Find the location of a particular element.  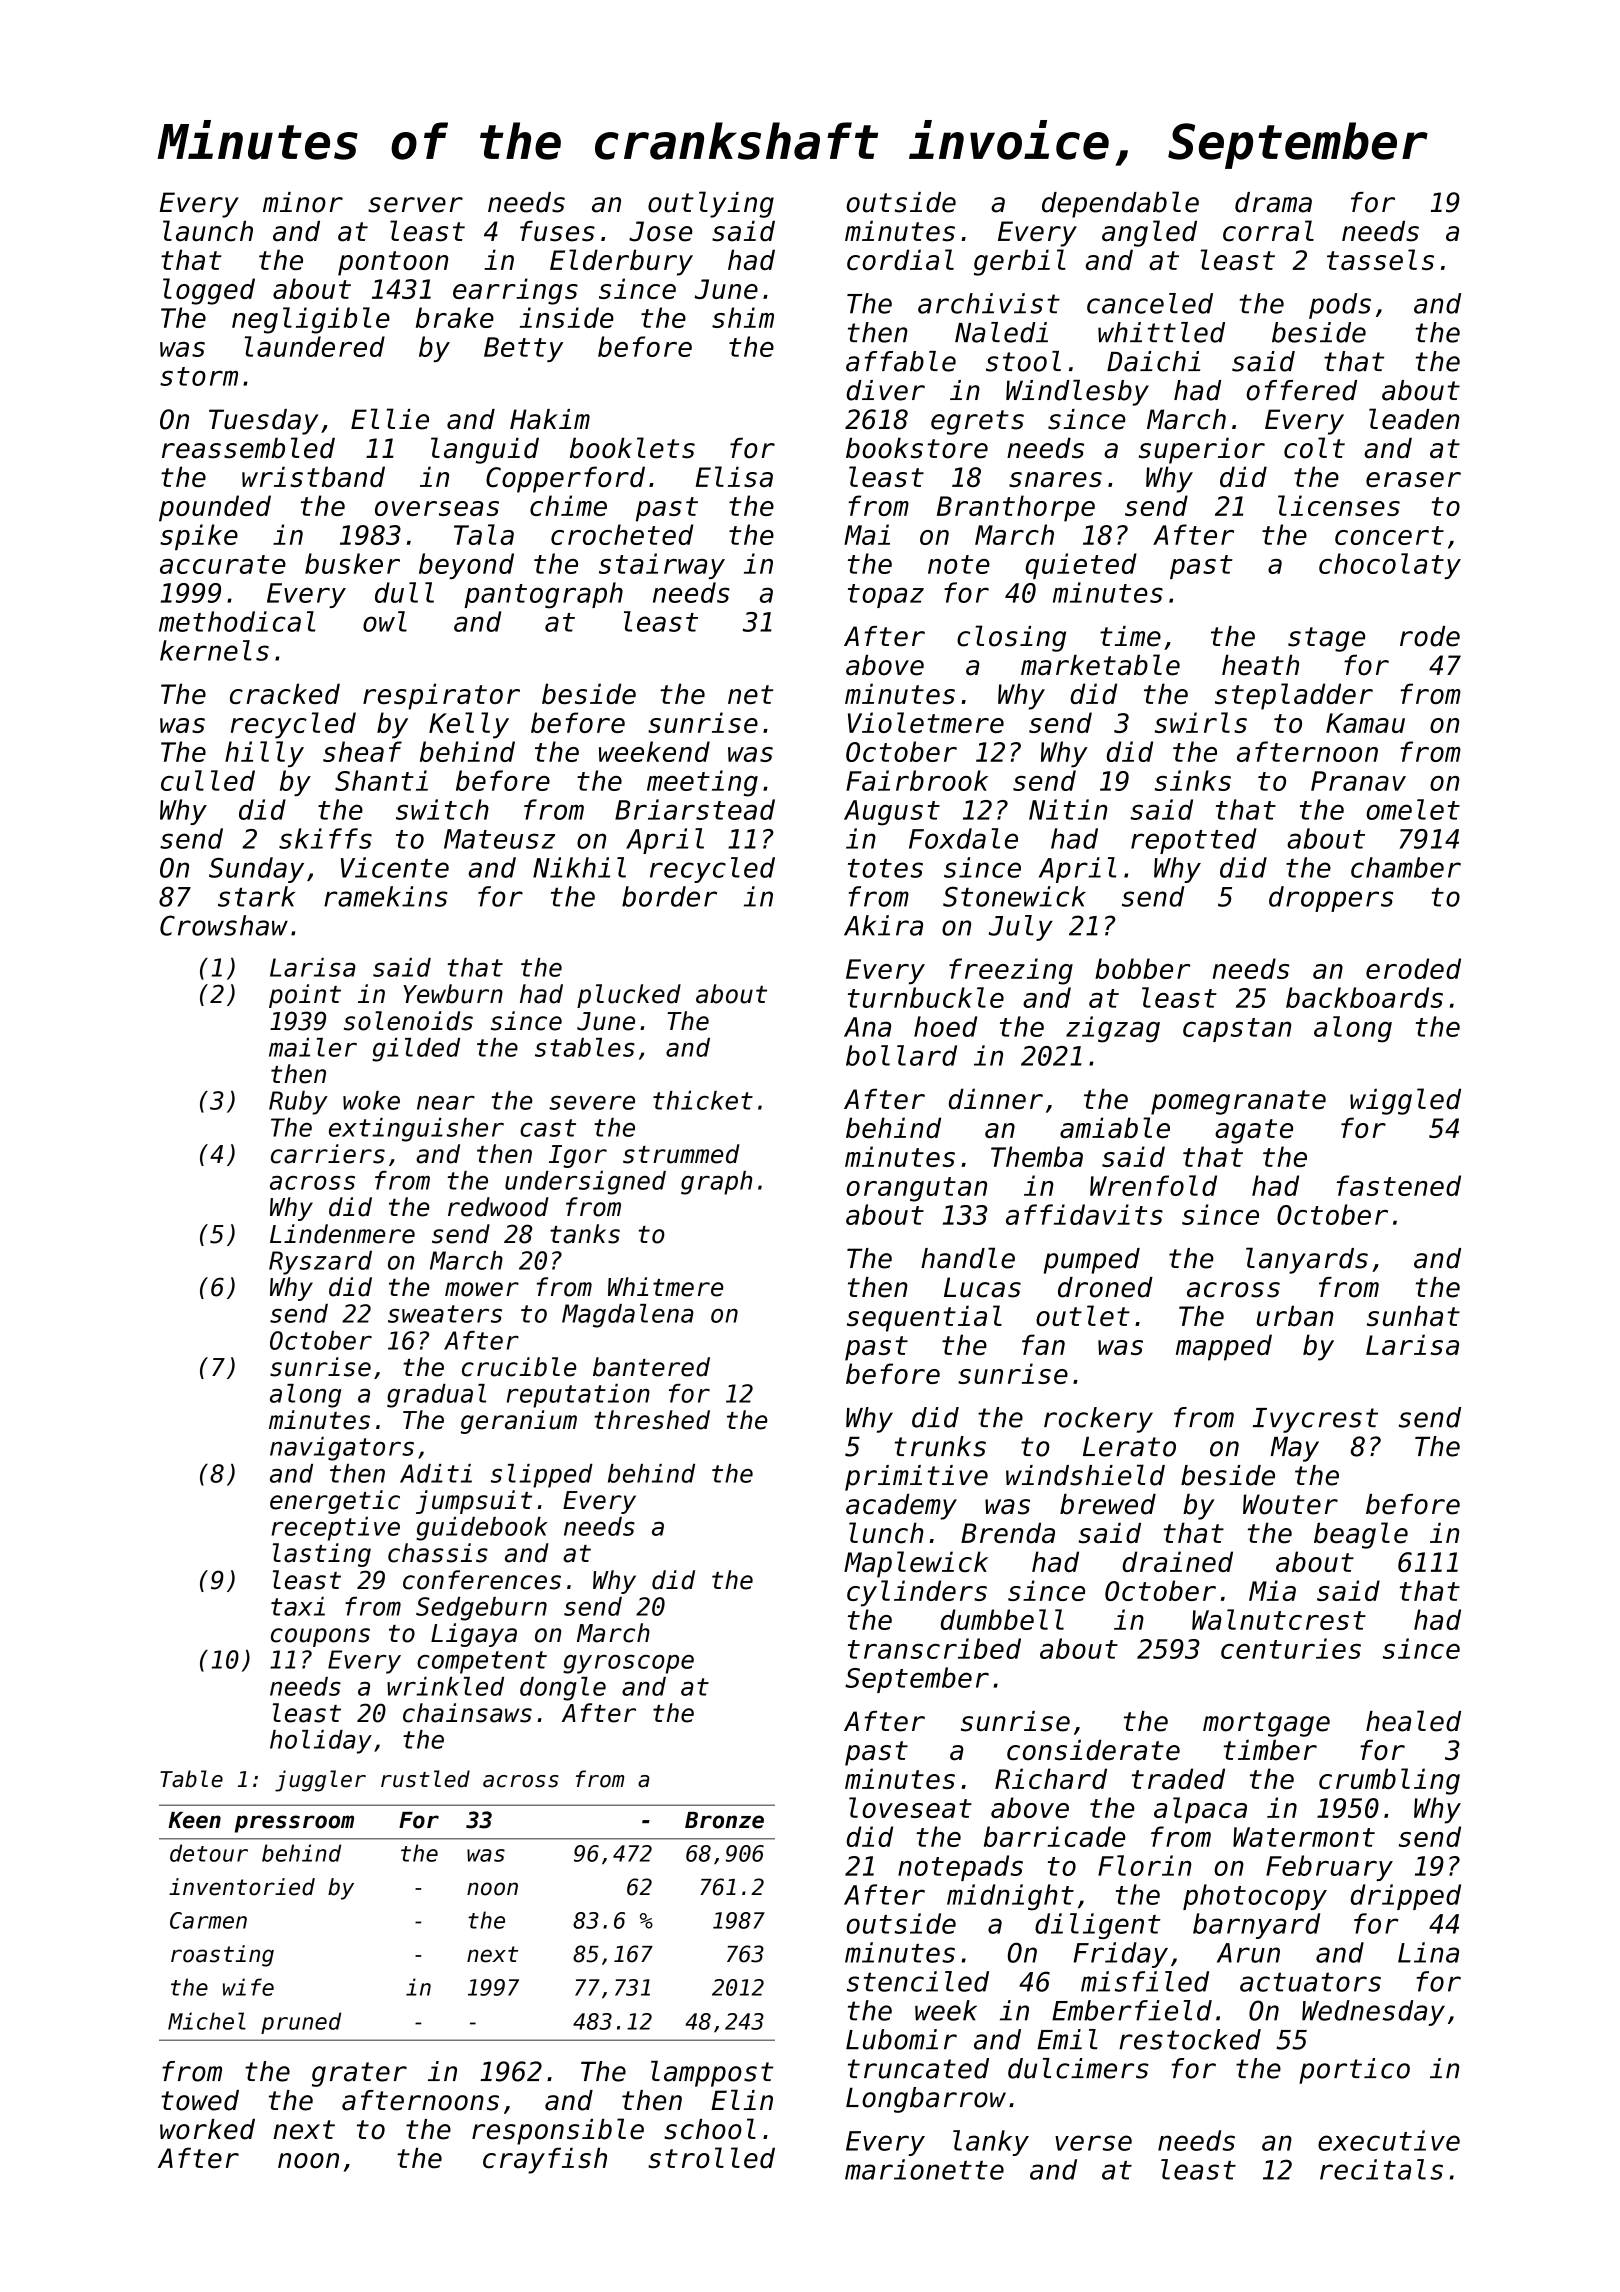

grater is located at coordinates (359, 2074).
